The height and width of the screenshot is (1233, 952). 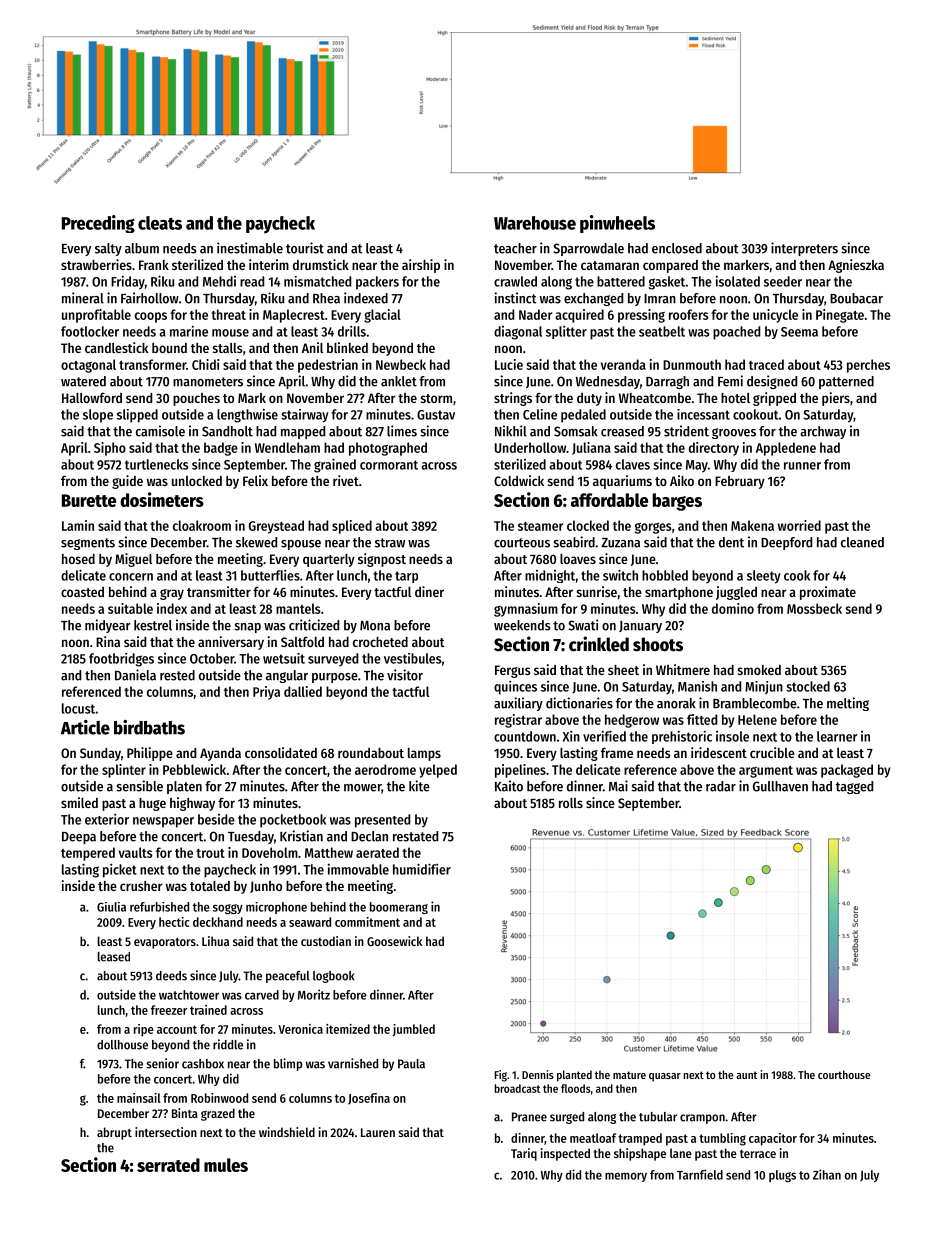 What do you see at coordinates (293, 821) in the screenshot?
I see `pocketbook` at bounding box center [293, 821].
